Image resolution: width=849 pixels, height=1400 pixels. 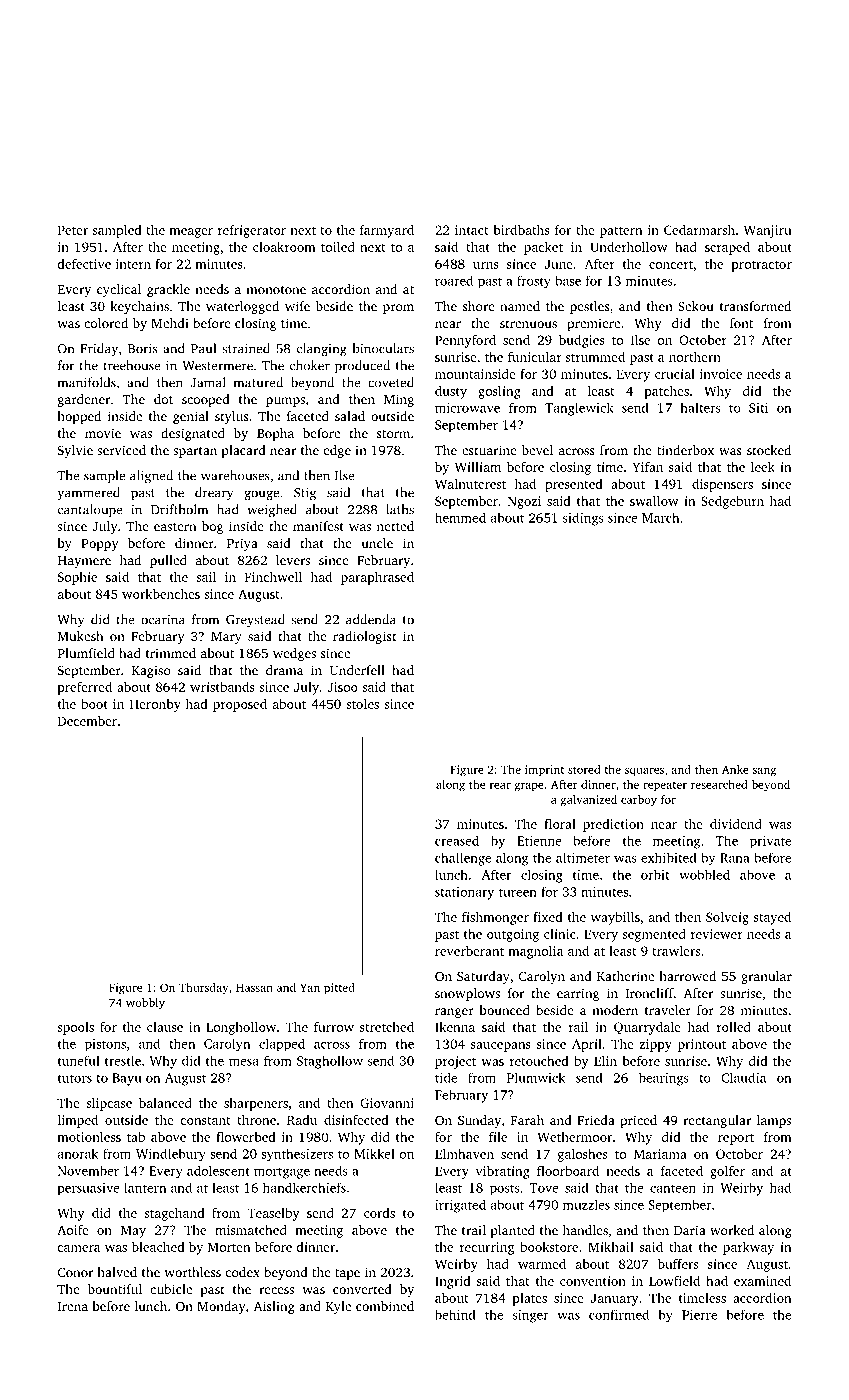 What do you see at coordinates (75, 451) in the screenshot?
I see `Sylvie` at bounding box center [75, 451].
